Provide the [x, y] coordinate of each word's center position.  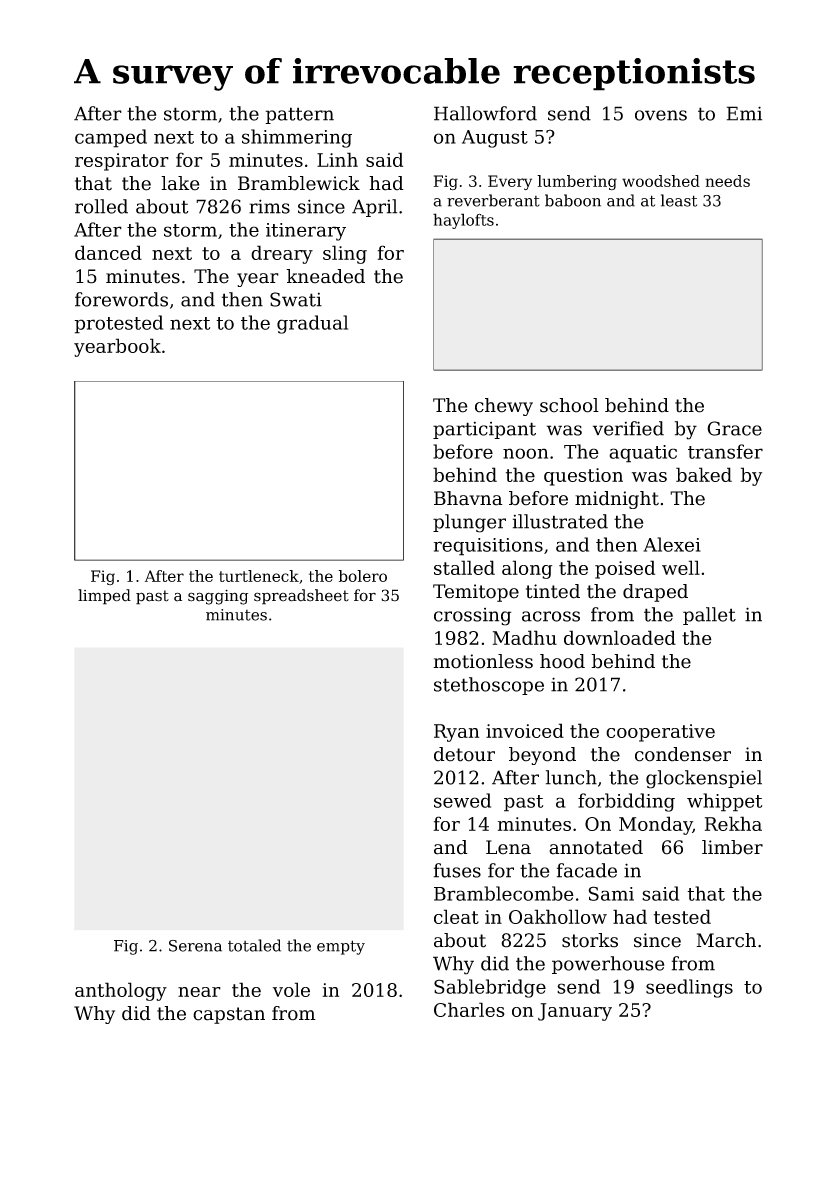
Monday [656, 825]
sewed [462, 800]
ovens [661, 115]
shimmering [297, 138]
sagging [218, 597]
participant [484, 430]
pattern [299, 115]
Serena [195, 946]
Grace [734, 428]
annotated [596, 847]
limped [104, 597]
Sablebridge [490, 988]
